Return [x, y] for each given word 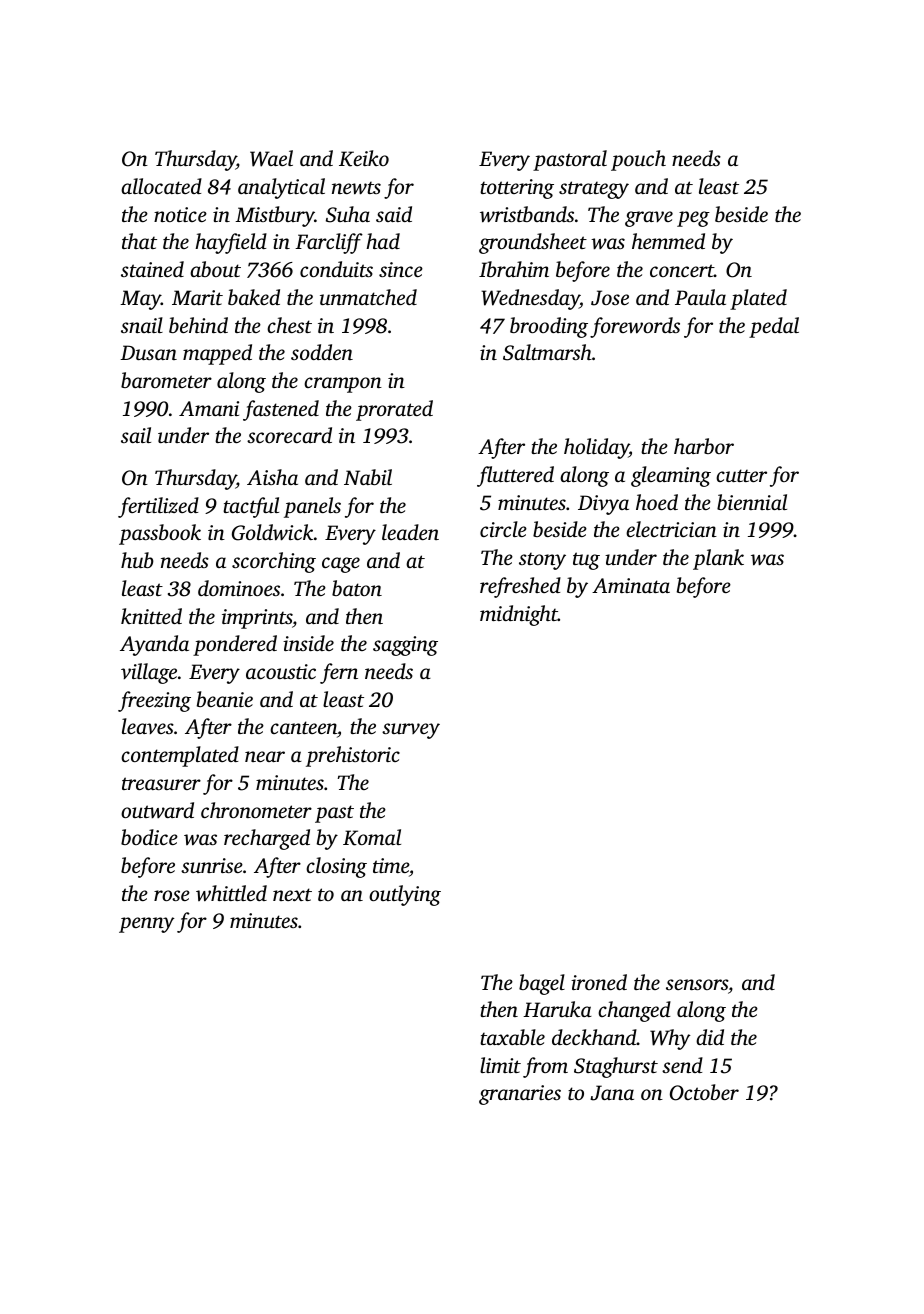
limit [500, 1065]
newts [356, 188]
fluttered [515, 476]
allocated [161, 186]
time [391, 865]
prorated [394, 410]
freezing [154, 701]
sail [136, 435]
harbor [704, 446]
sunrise [212, 865]
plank [718, 559]
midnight [519, 615]
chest [289, 325]
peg [693, 219]
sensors [697, 984]
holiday [596, 448]
